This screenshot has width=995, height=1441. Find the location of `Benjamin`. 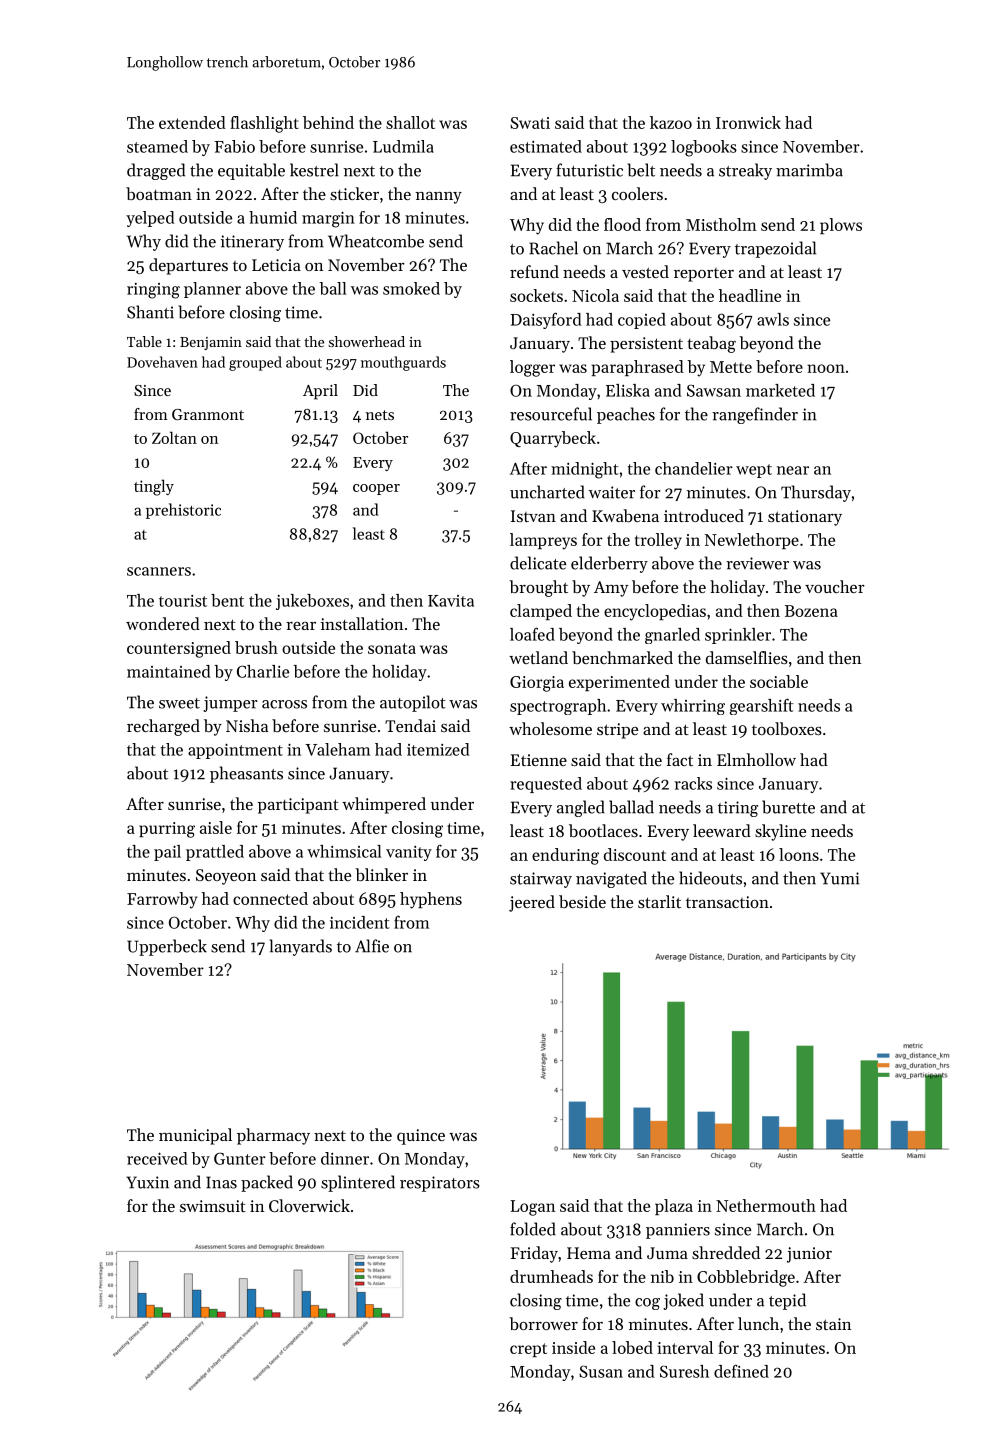

Benjamin is located at coordinates (211, 343).
